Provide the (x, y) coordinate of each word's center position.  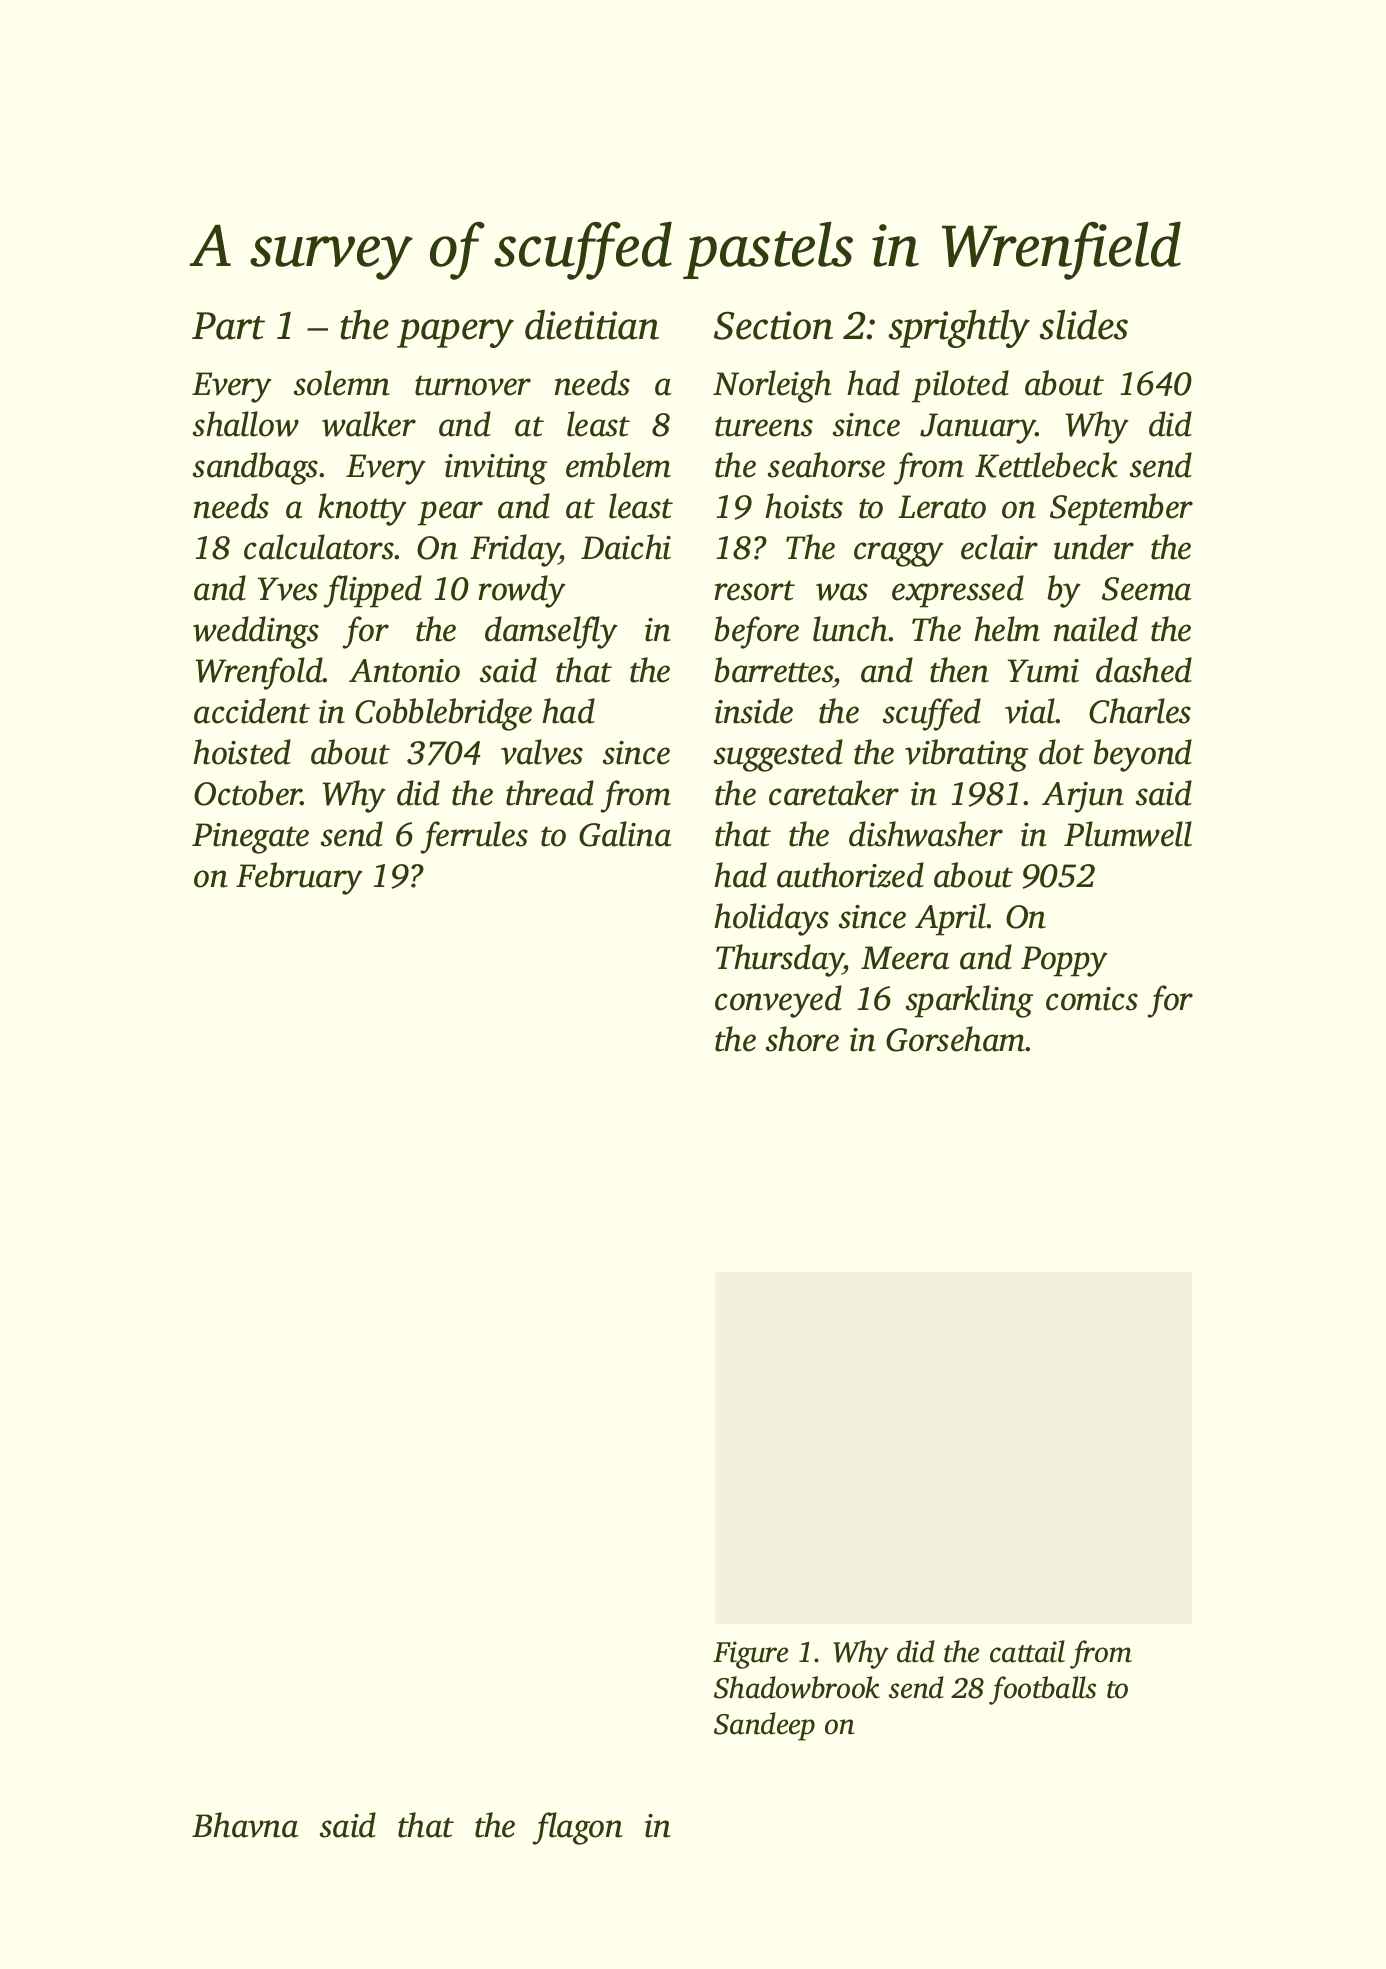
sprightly (959, 329)
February (299, 878)
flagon (577, 1828)
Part (228, 326)
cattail (1027, 1651)
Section (773, 325)
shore (802, 1039)
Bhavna (245, 1825)
